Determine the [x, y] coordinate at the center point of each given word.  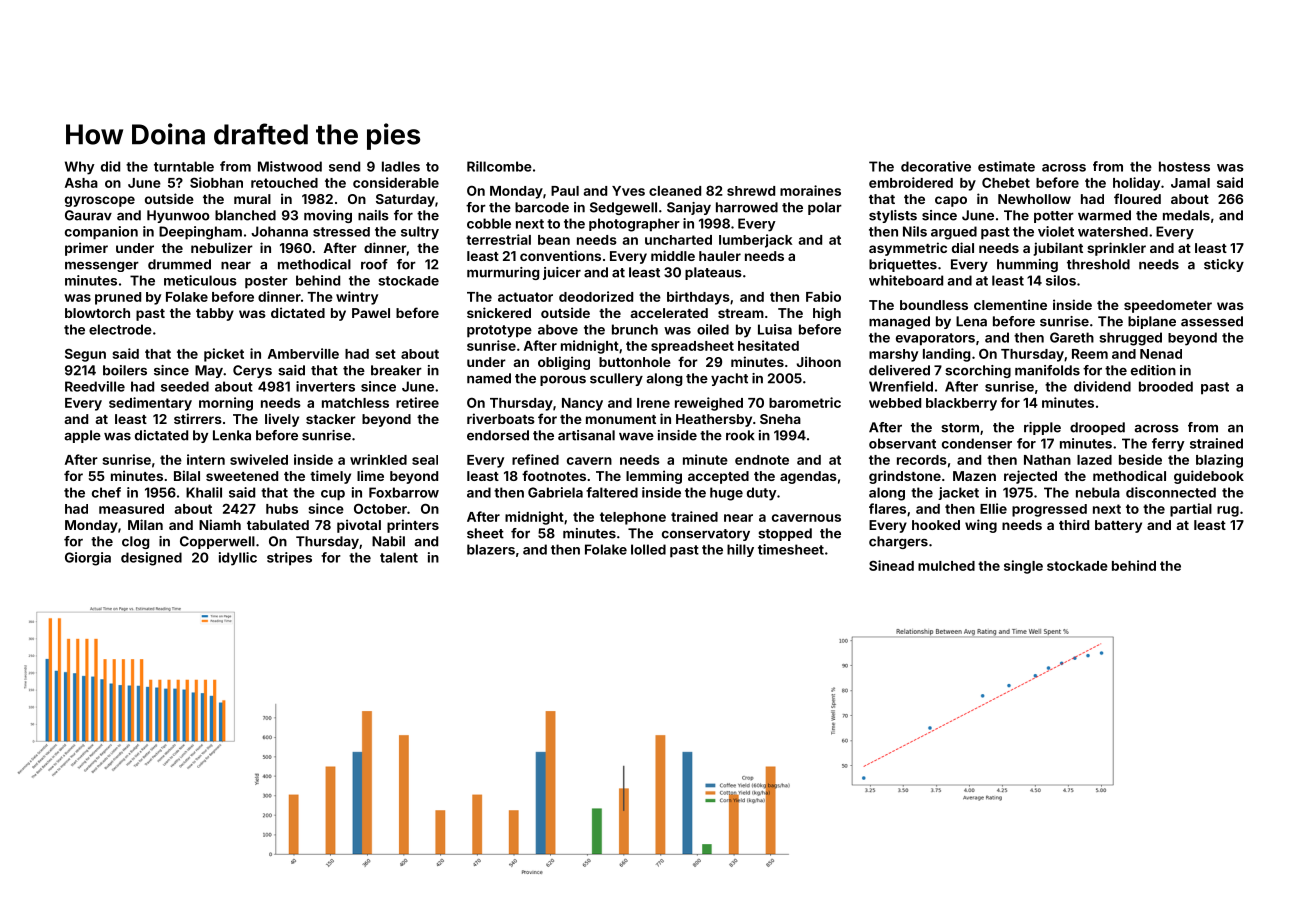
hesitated [768, 345]
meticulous [200, 280]
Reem [1090, 354]
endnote [762, 460]
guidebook [1209, 477]
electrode [120, 329]
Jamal [1190, 183]
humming [1027, 265]
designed [151, 559]
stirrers [198, 418]
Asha [81, 183]
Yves [628, 191]
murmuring [503, 273]
